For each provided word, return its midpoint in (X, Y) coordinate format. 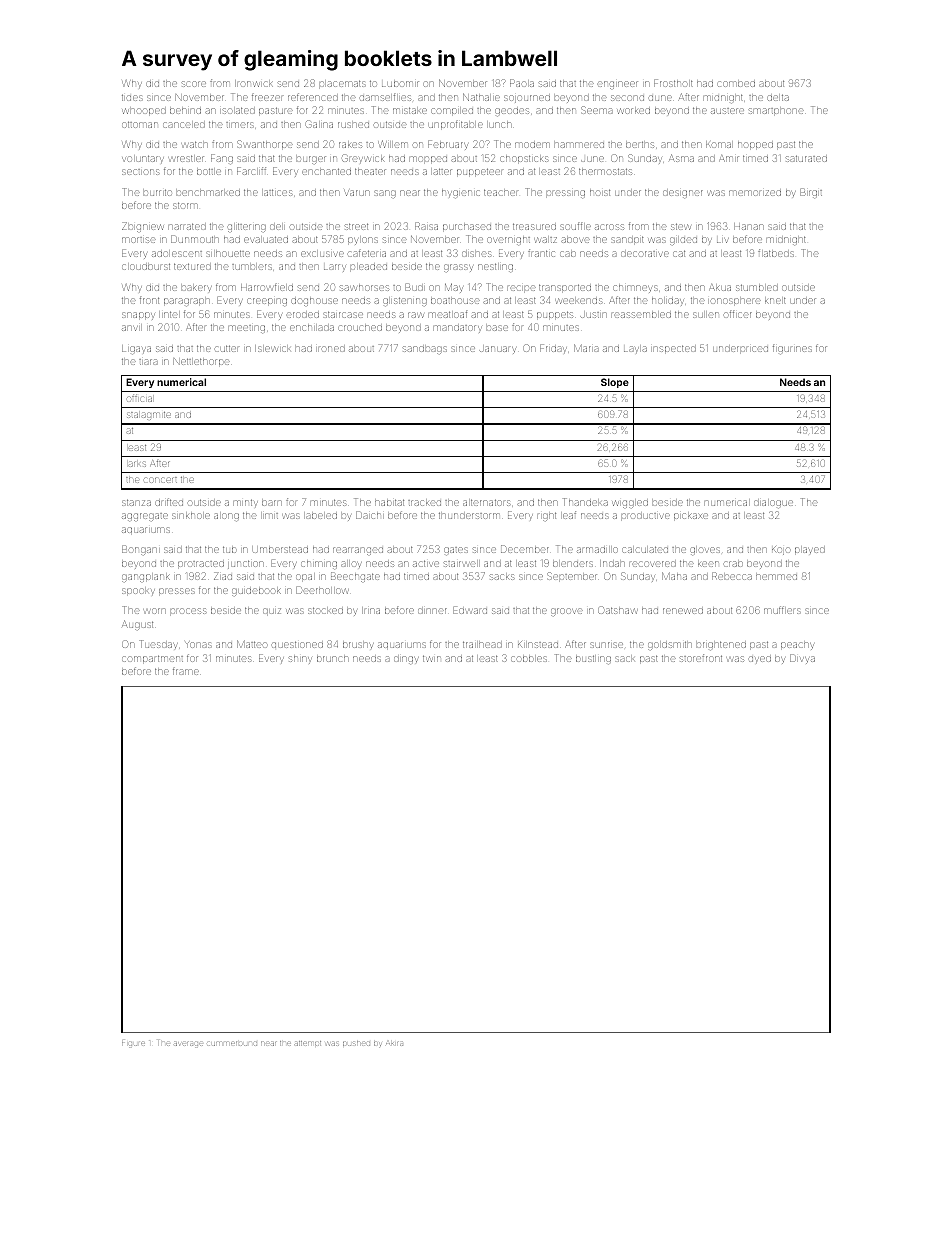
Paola (522, 83)
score (194, 84)
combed (736, 84)
